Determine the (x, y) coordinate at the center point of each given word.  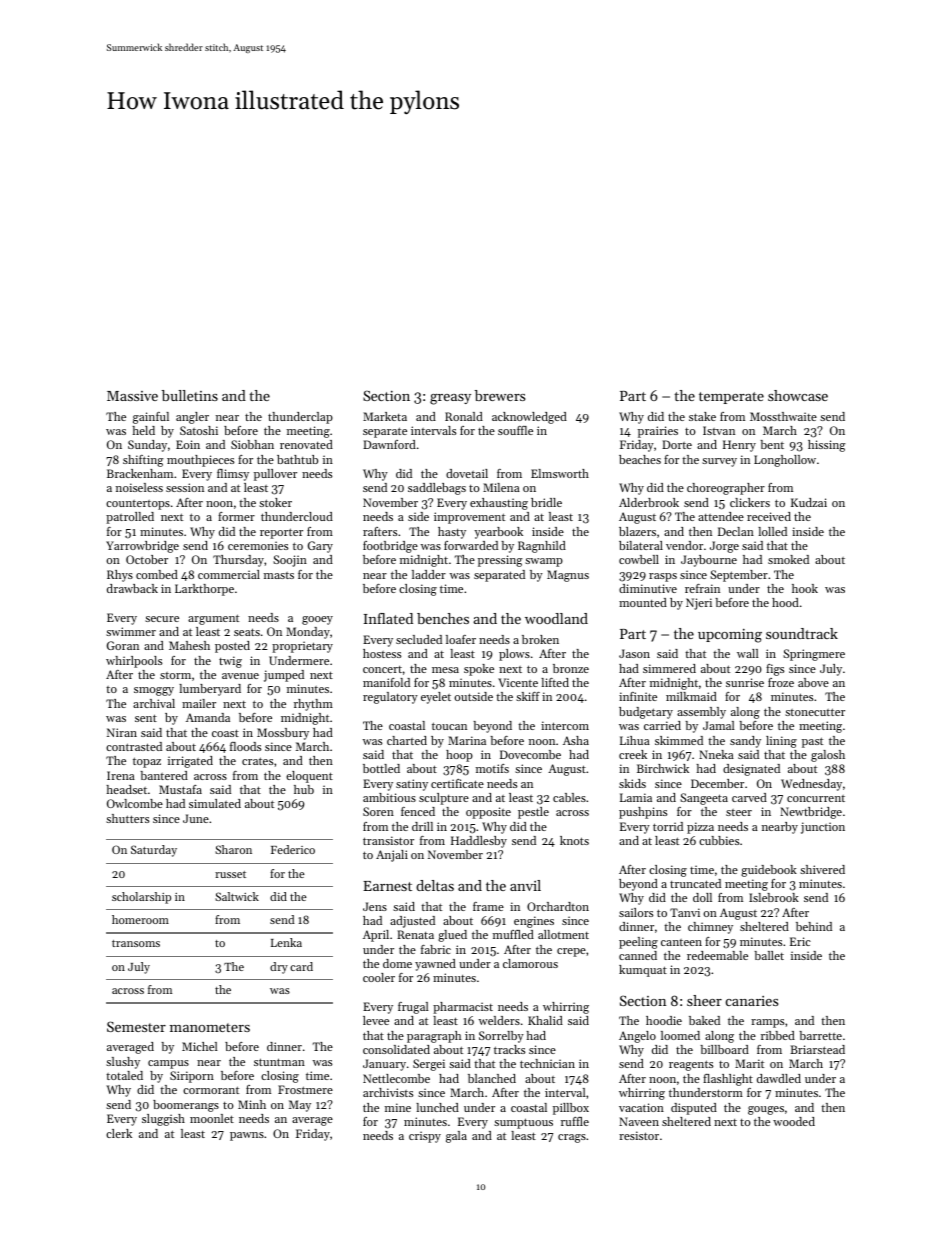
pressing (500, 561)
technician (547, 1063)
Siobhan (252, 444)
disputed (694, 1109)
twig (230, 662)
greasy (450, 399)
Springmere (814, 655)
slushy (123, 1063)
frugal (413, 1008)
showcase (798, 395)
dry (279, 968)
